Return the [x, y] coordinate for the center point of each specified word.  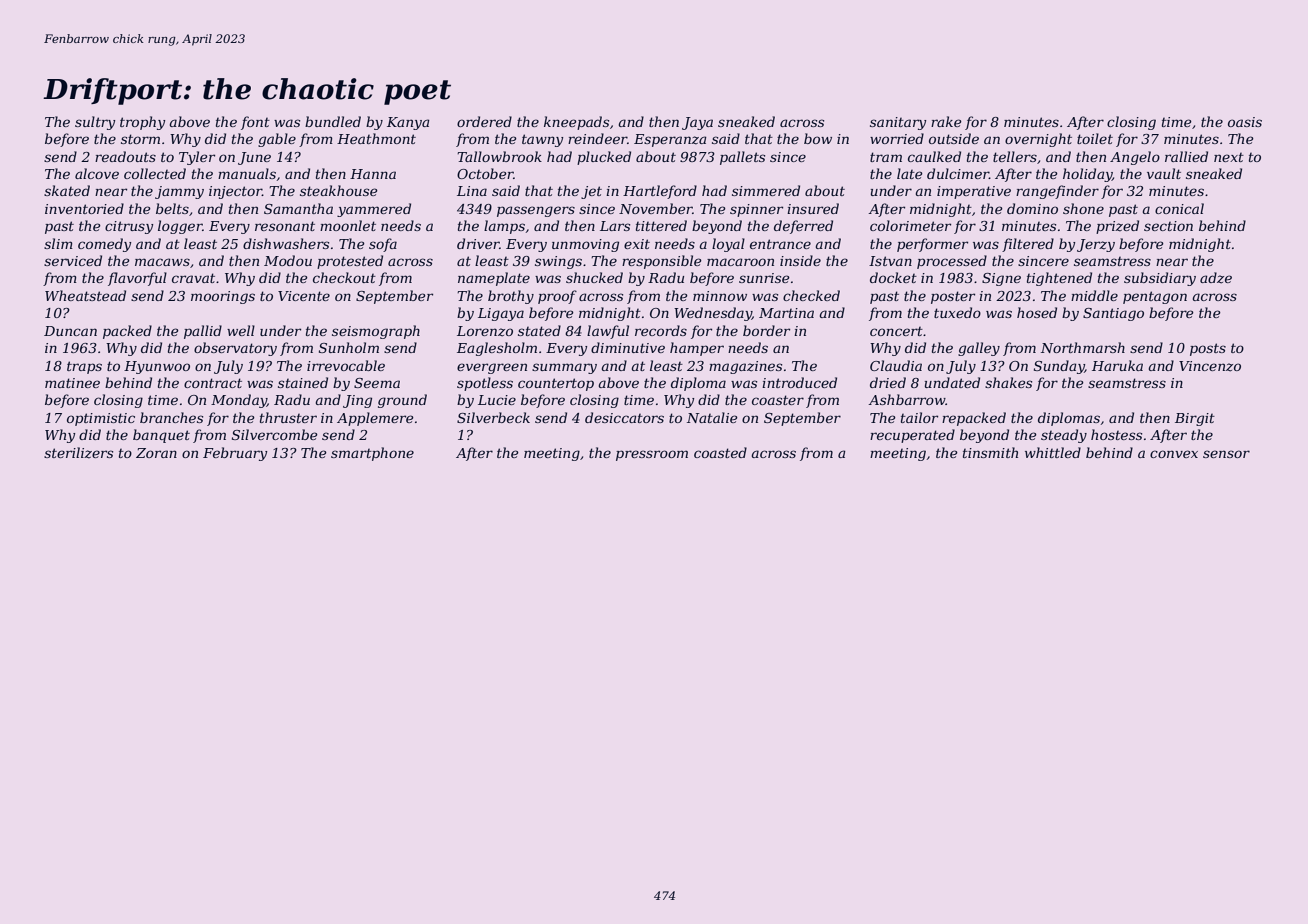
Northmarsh [1083, 347]
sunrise [764, 278]
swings [558, 262]
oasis [1245, 122]
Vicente [304, 296]
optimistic [101, 419]
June [254, 158]
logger [180, 227]
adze [1216, 278]
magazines [745, 367]
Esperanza [670, 140]
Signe [1001, 279]
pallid [203, 332]
